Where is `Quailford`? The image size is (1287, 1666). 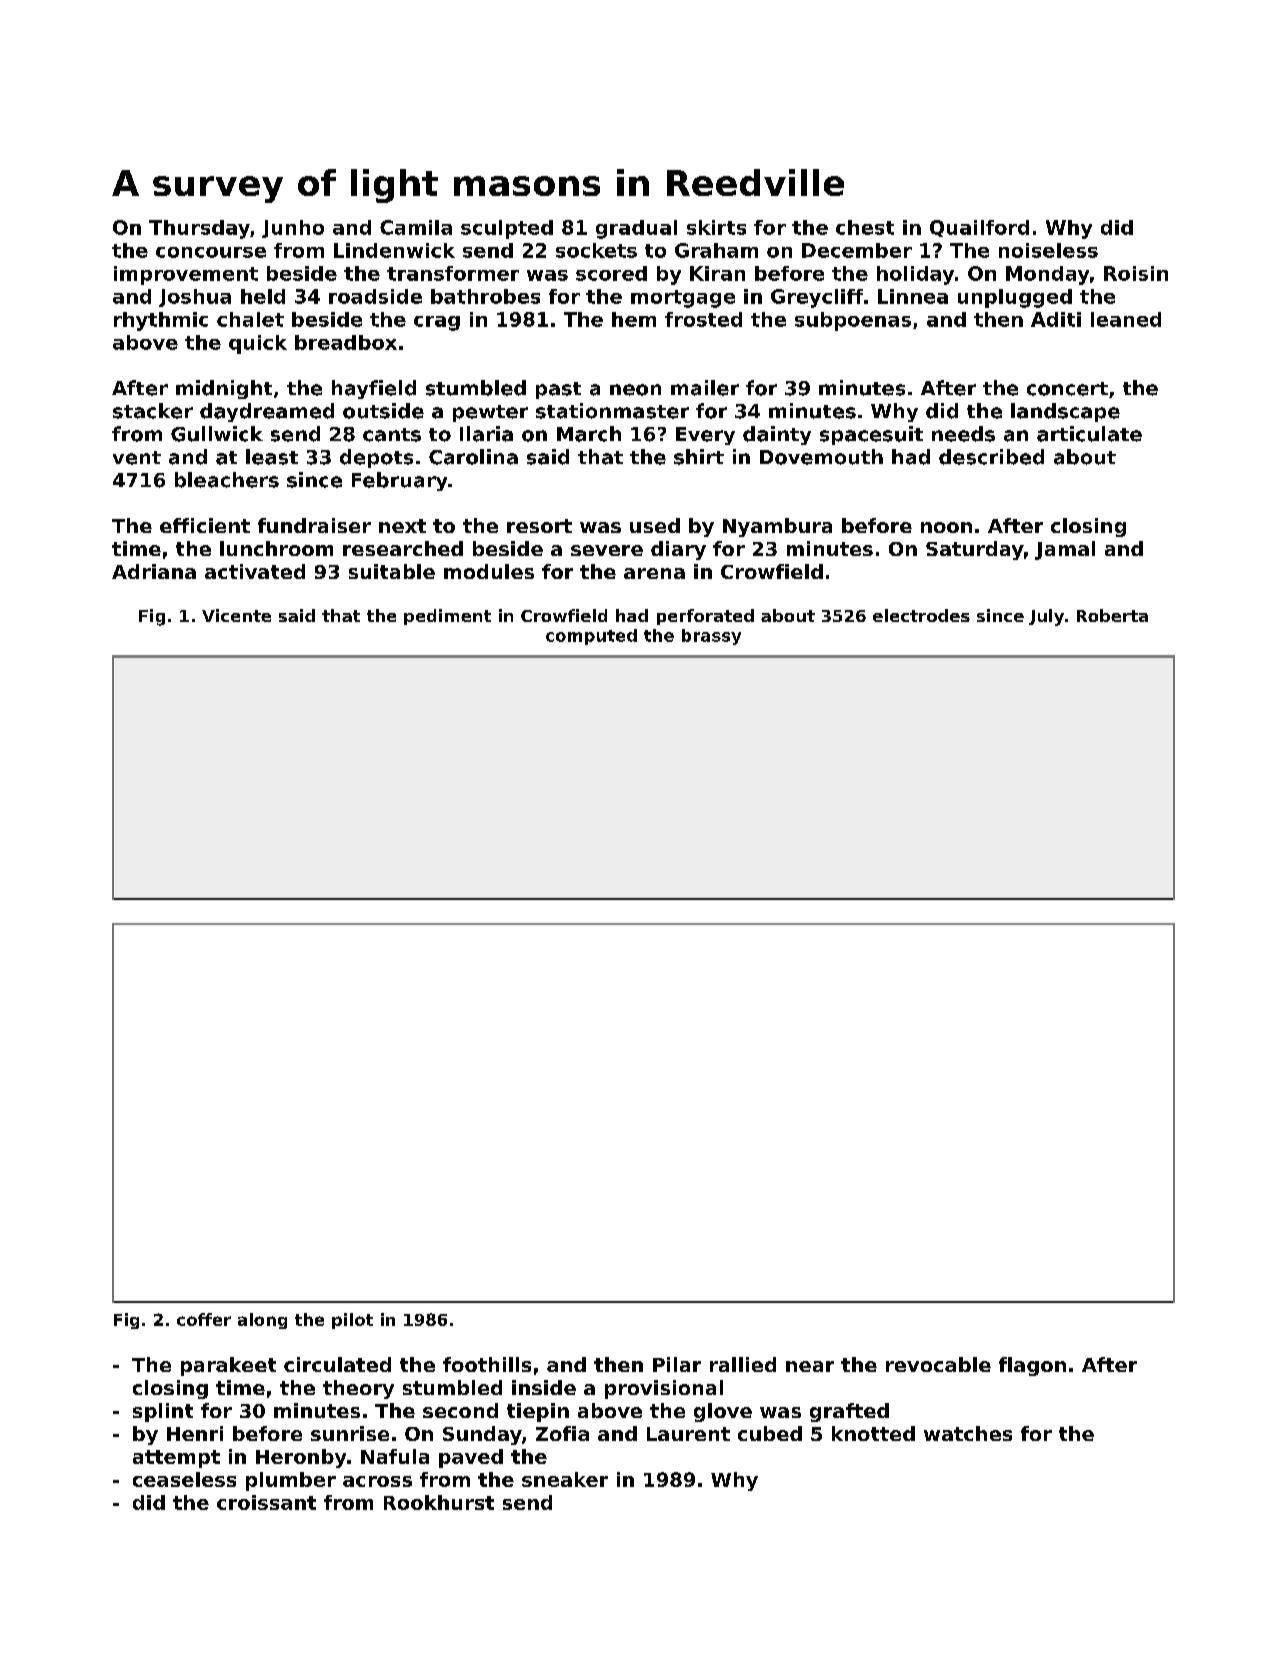
Quailford is located at coordinates (979, 228).
